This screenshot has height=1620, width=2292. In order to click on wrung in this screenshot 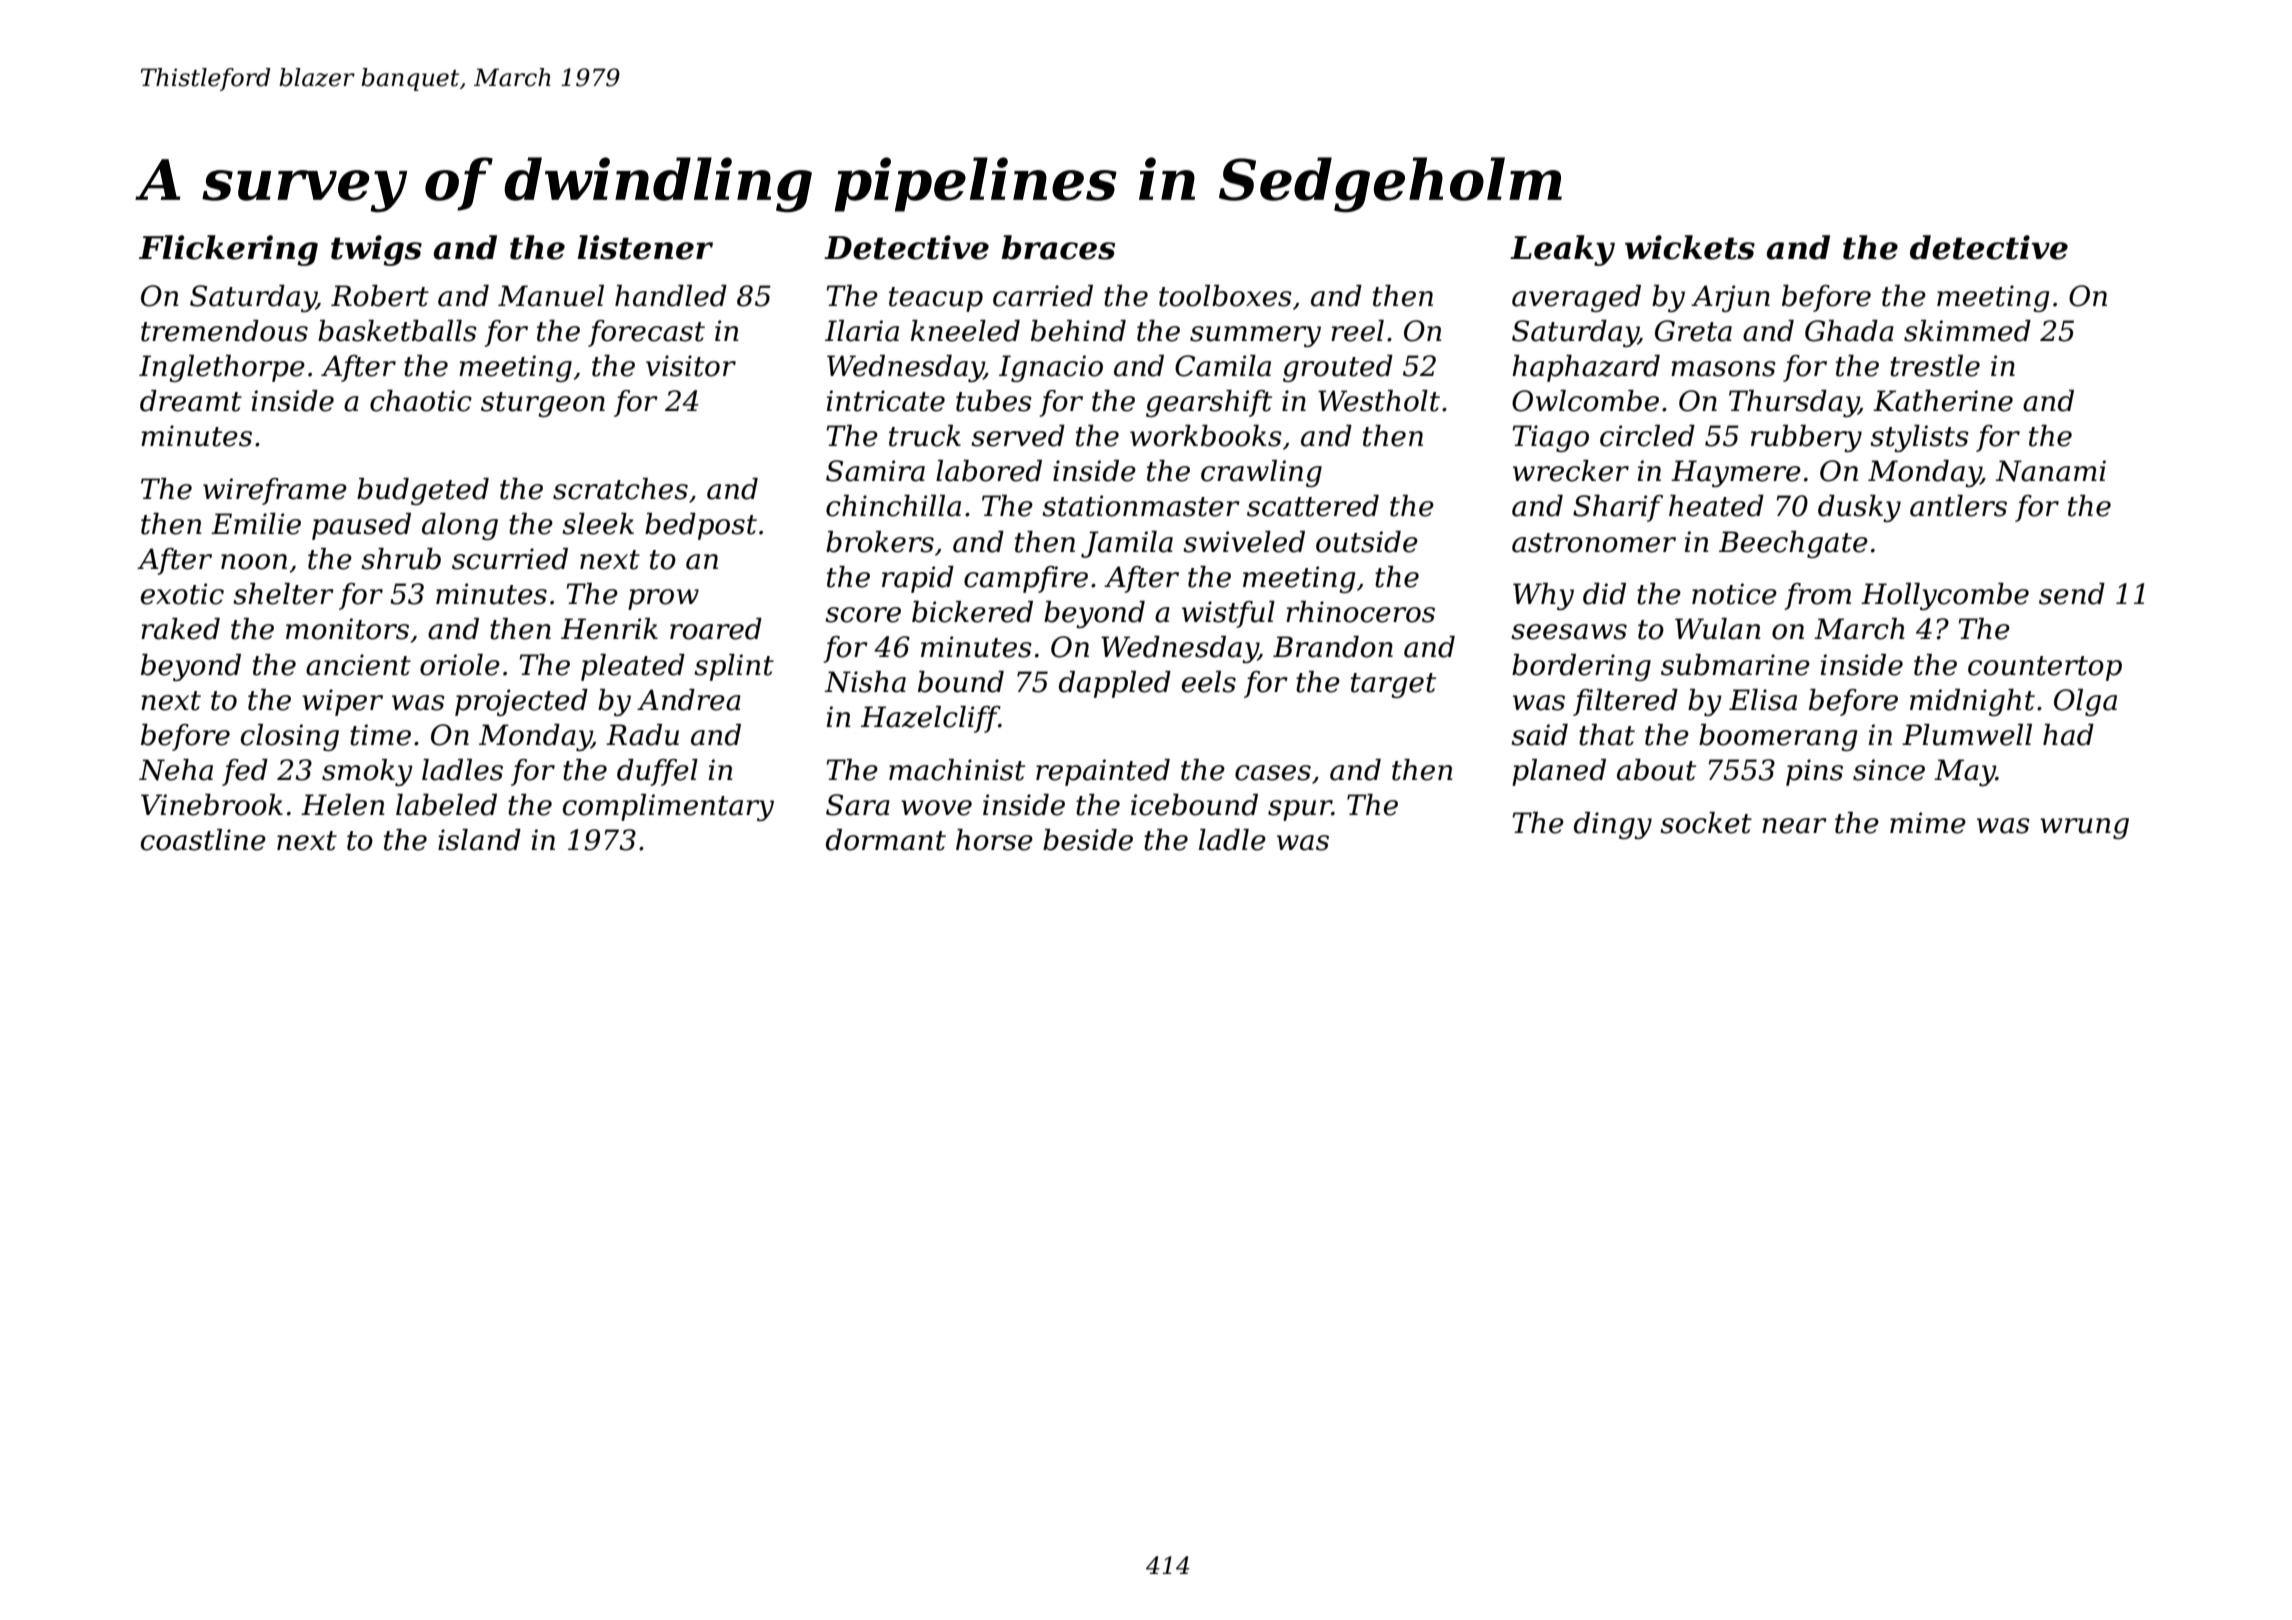, I will do `click(2084, 828)`.
